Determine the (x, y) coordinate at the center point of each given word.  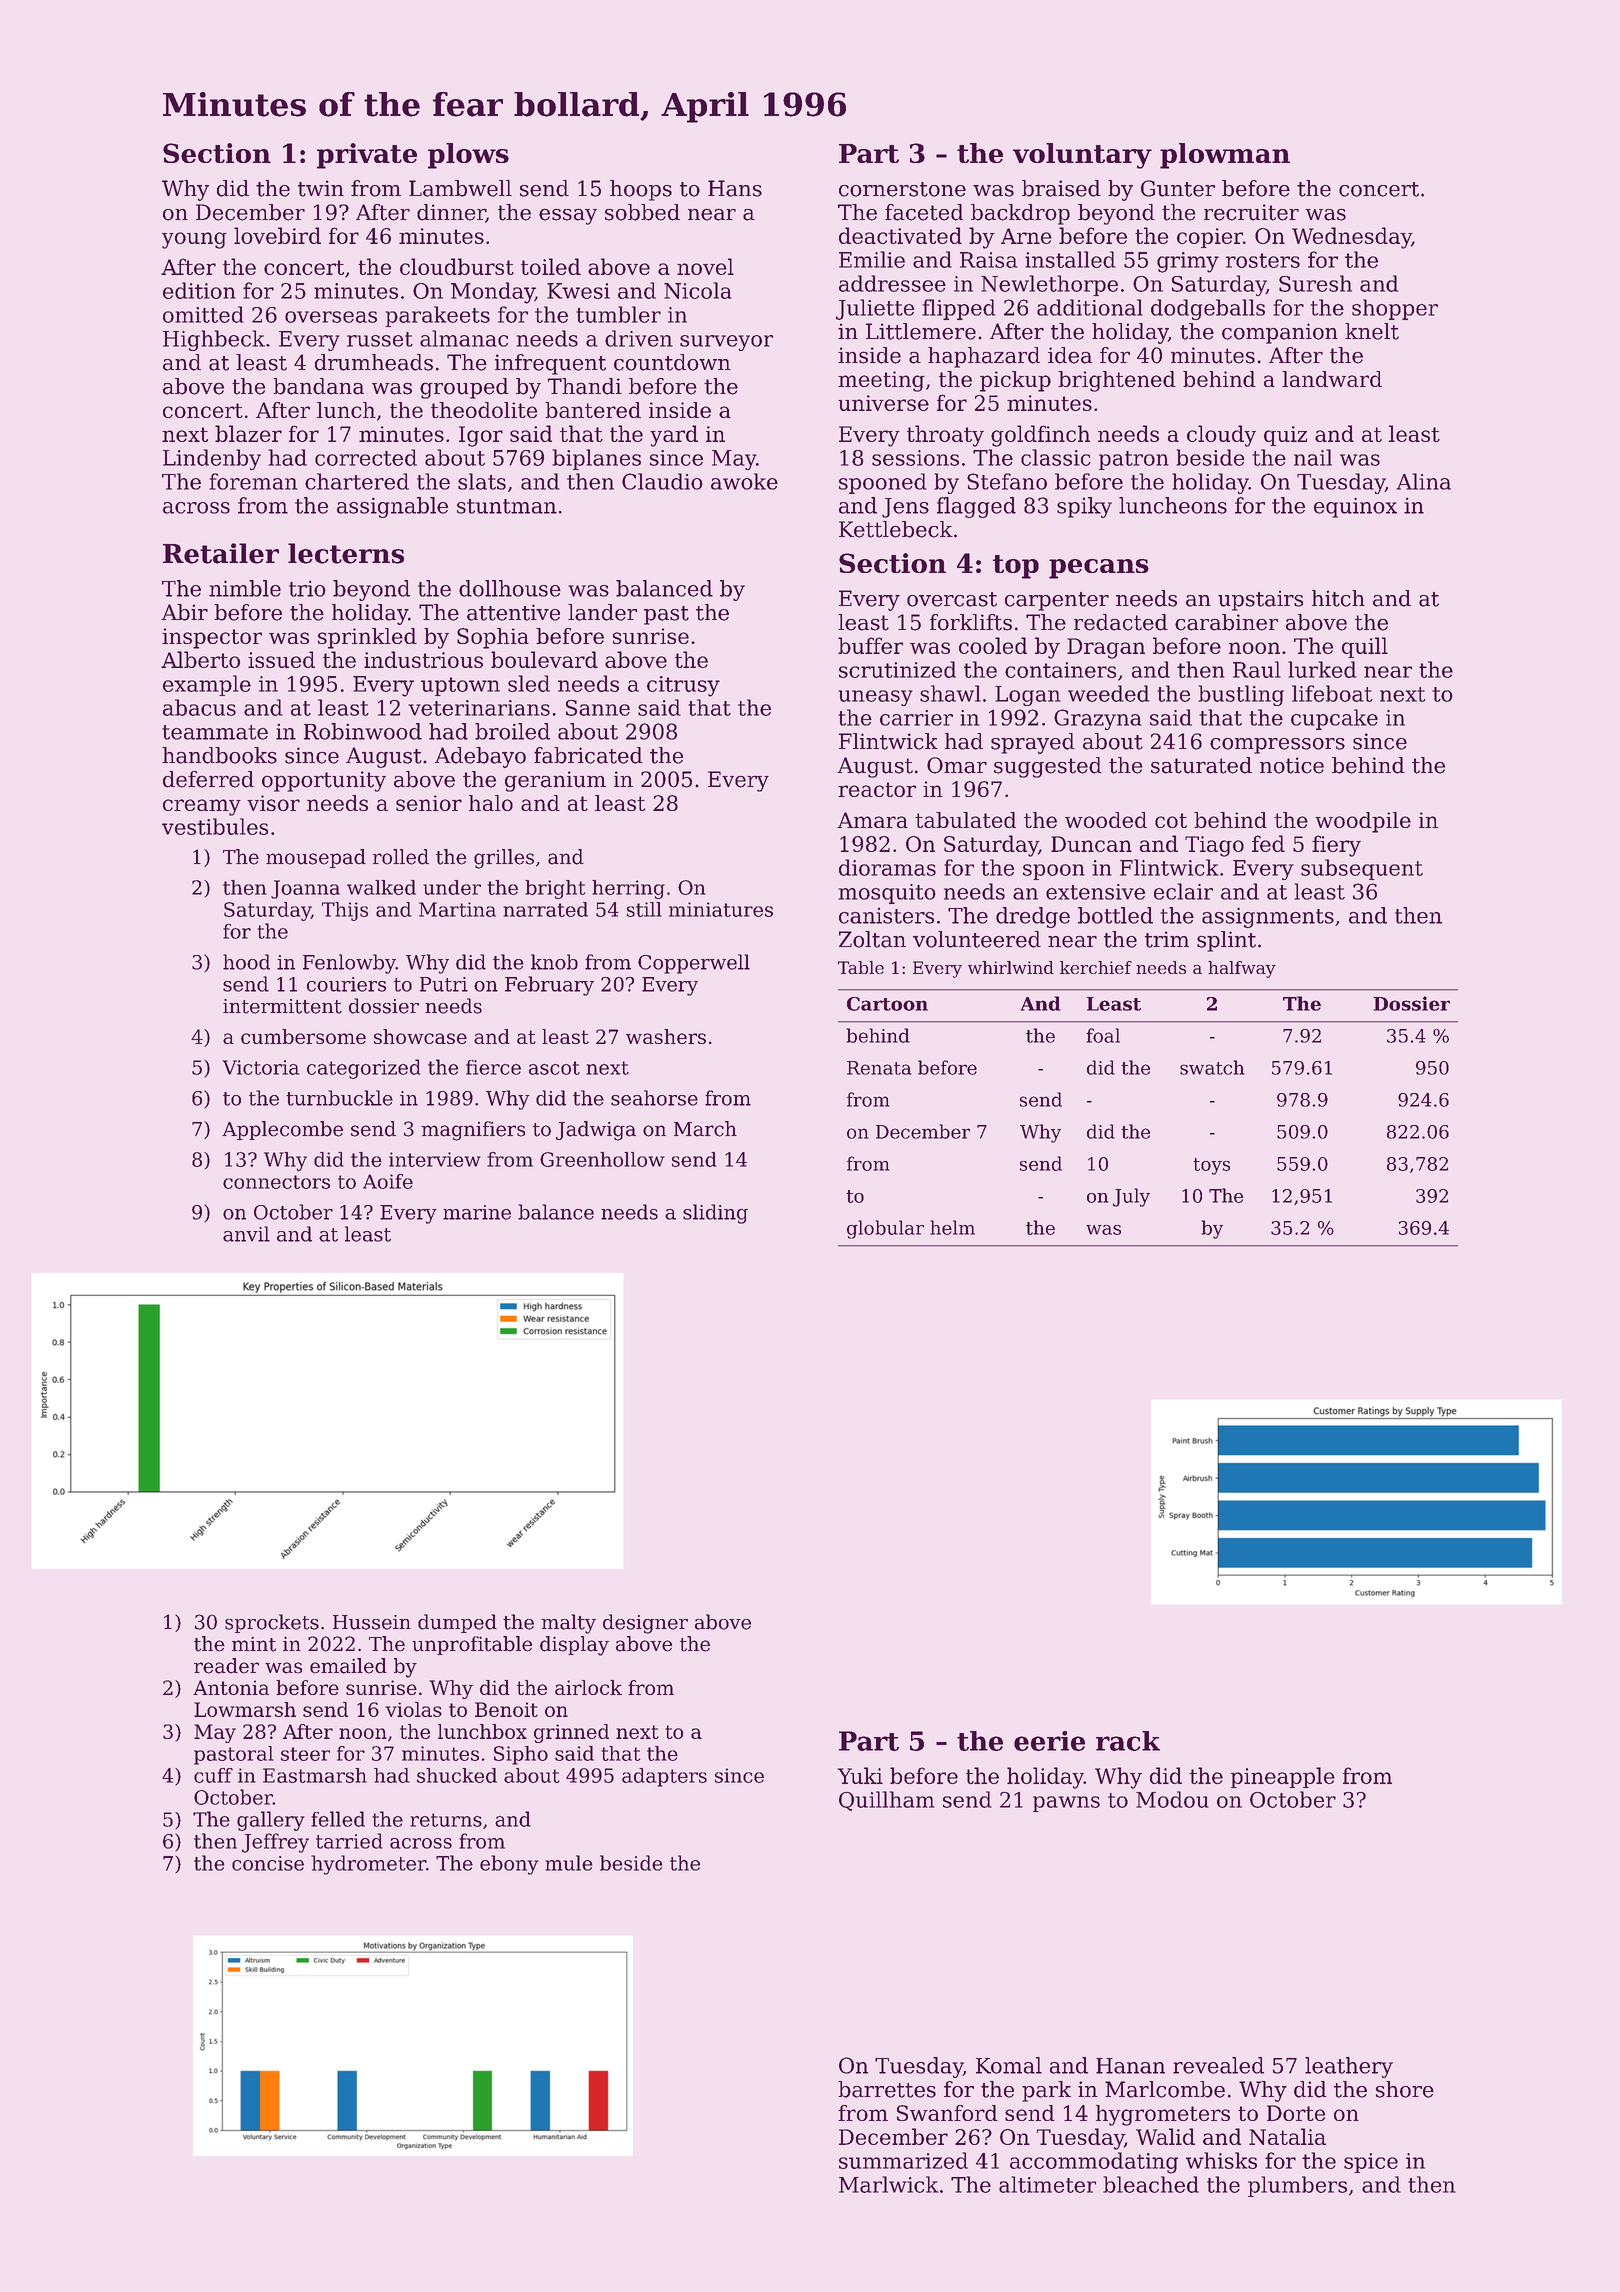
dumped (457, 1623)
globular (885, 1229)
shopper (1395, 309)
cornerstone (902, 189)
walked (381, 887)
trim (1167, 939)
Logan (1028, 696)
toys (1211, 1166)
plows (468, 156)
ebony (509, 1865)
